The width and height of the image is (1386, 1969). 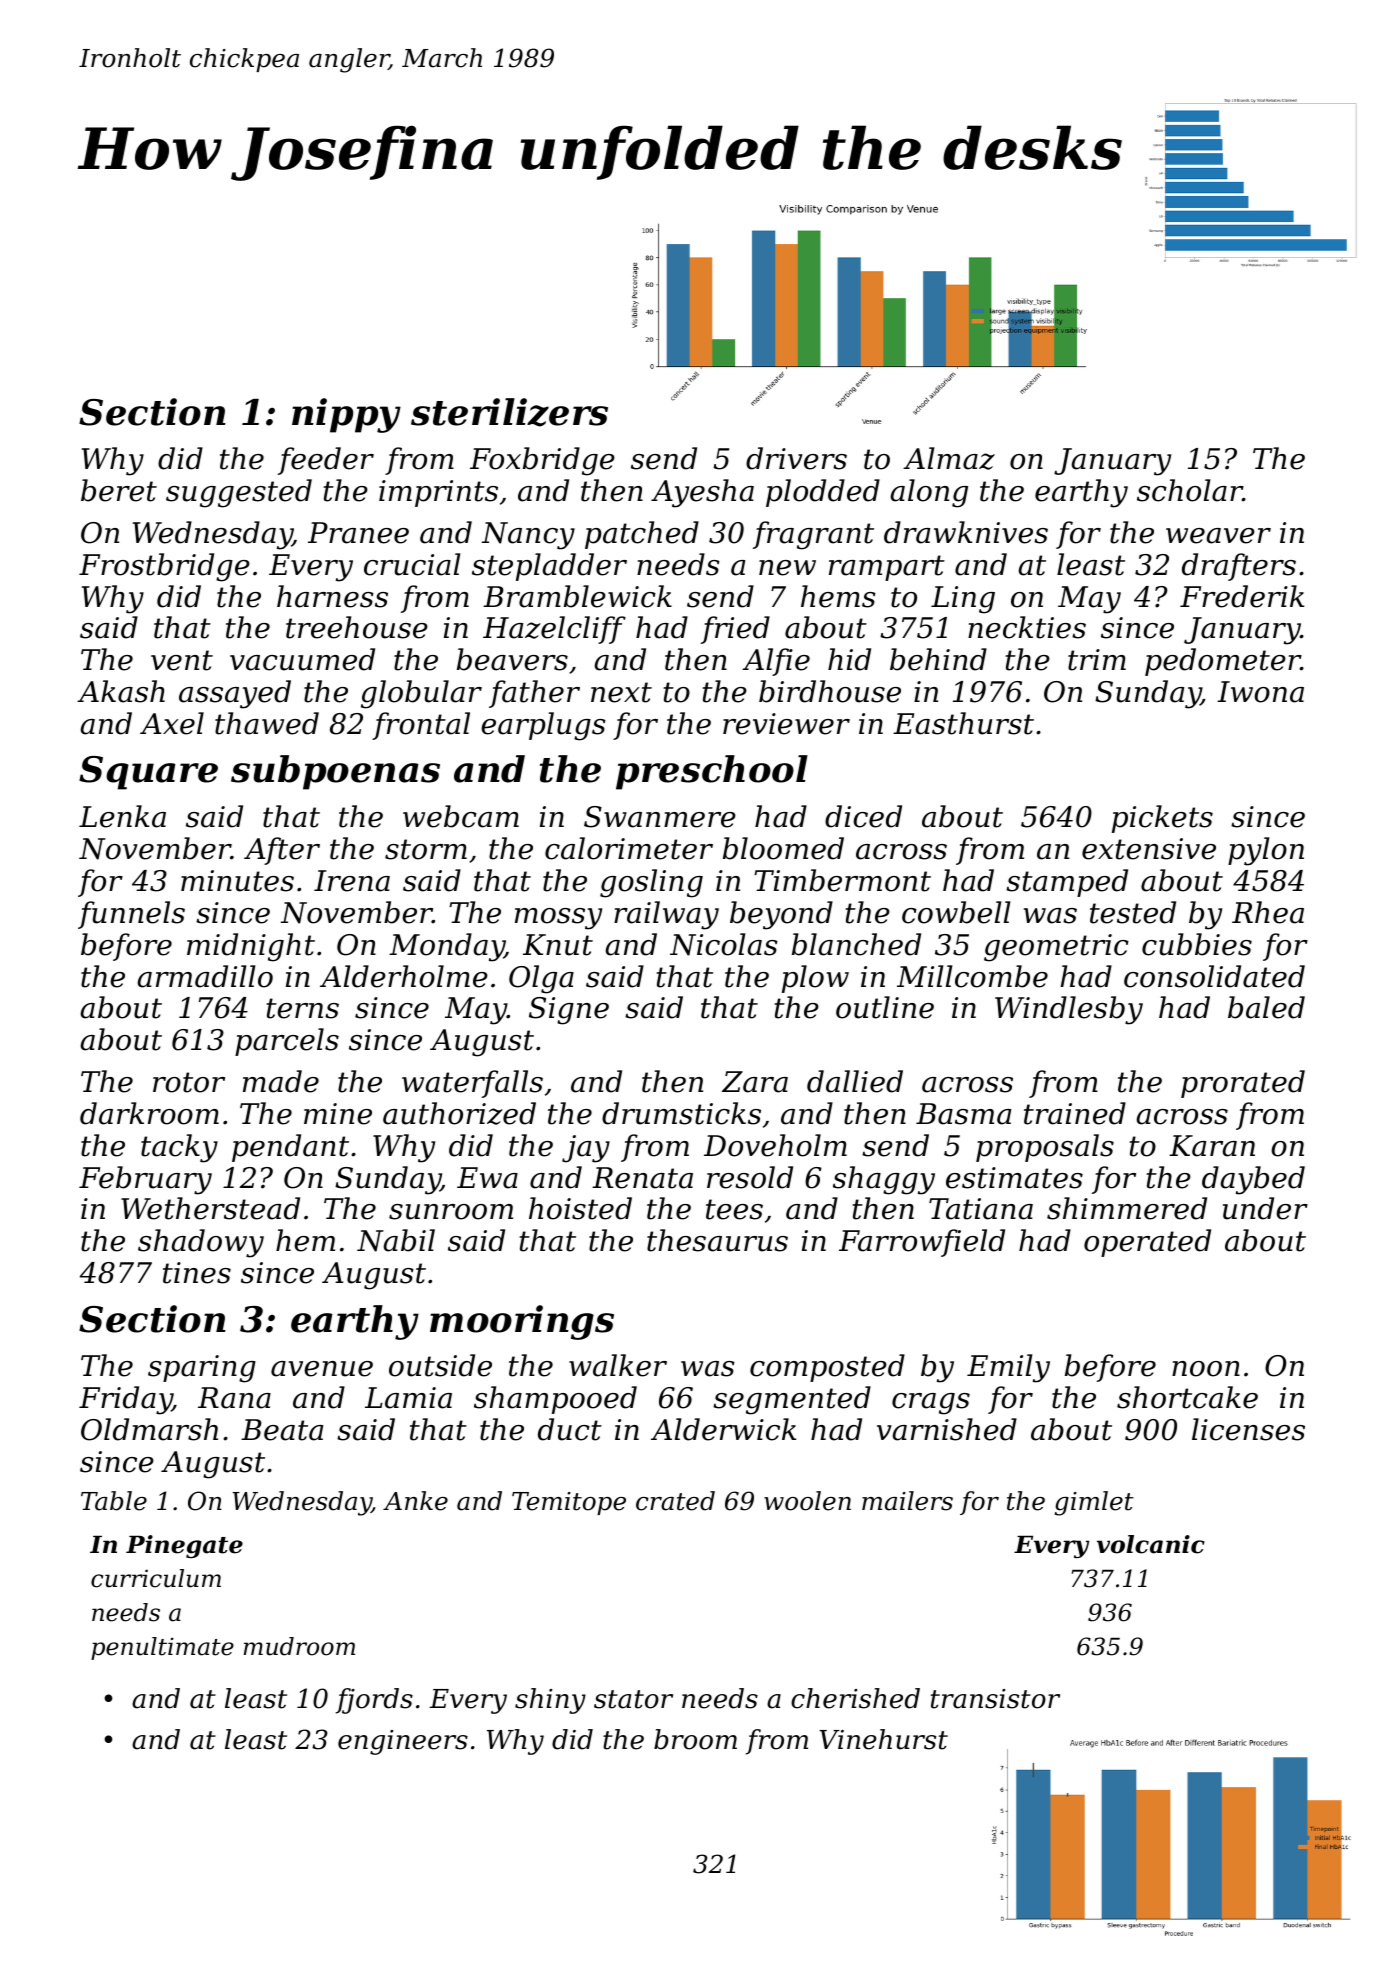 What do you see at coordinates (569, 1011) in the image?
I see `Signe` at bounding box center [569, 1011].
